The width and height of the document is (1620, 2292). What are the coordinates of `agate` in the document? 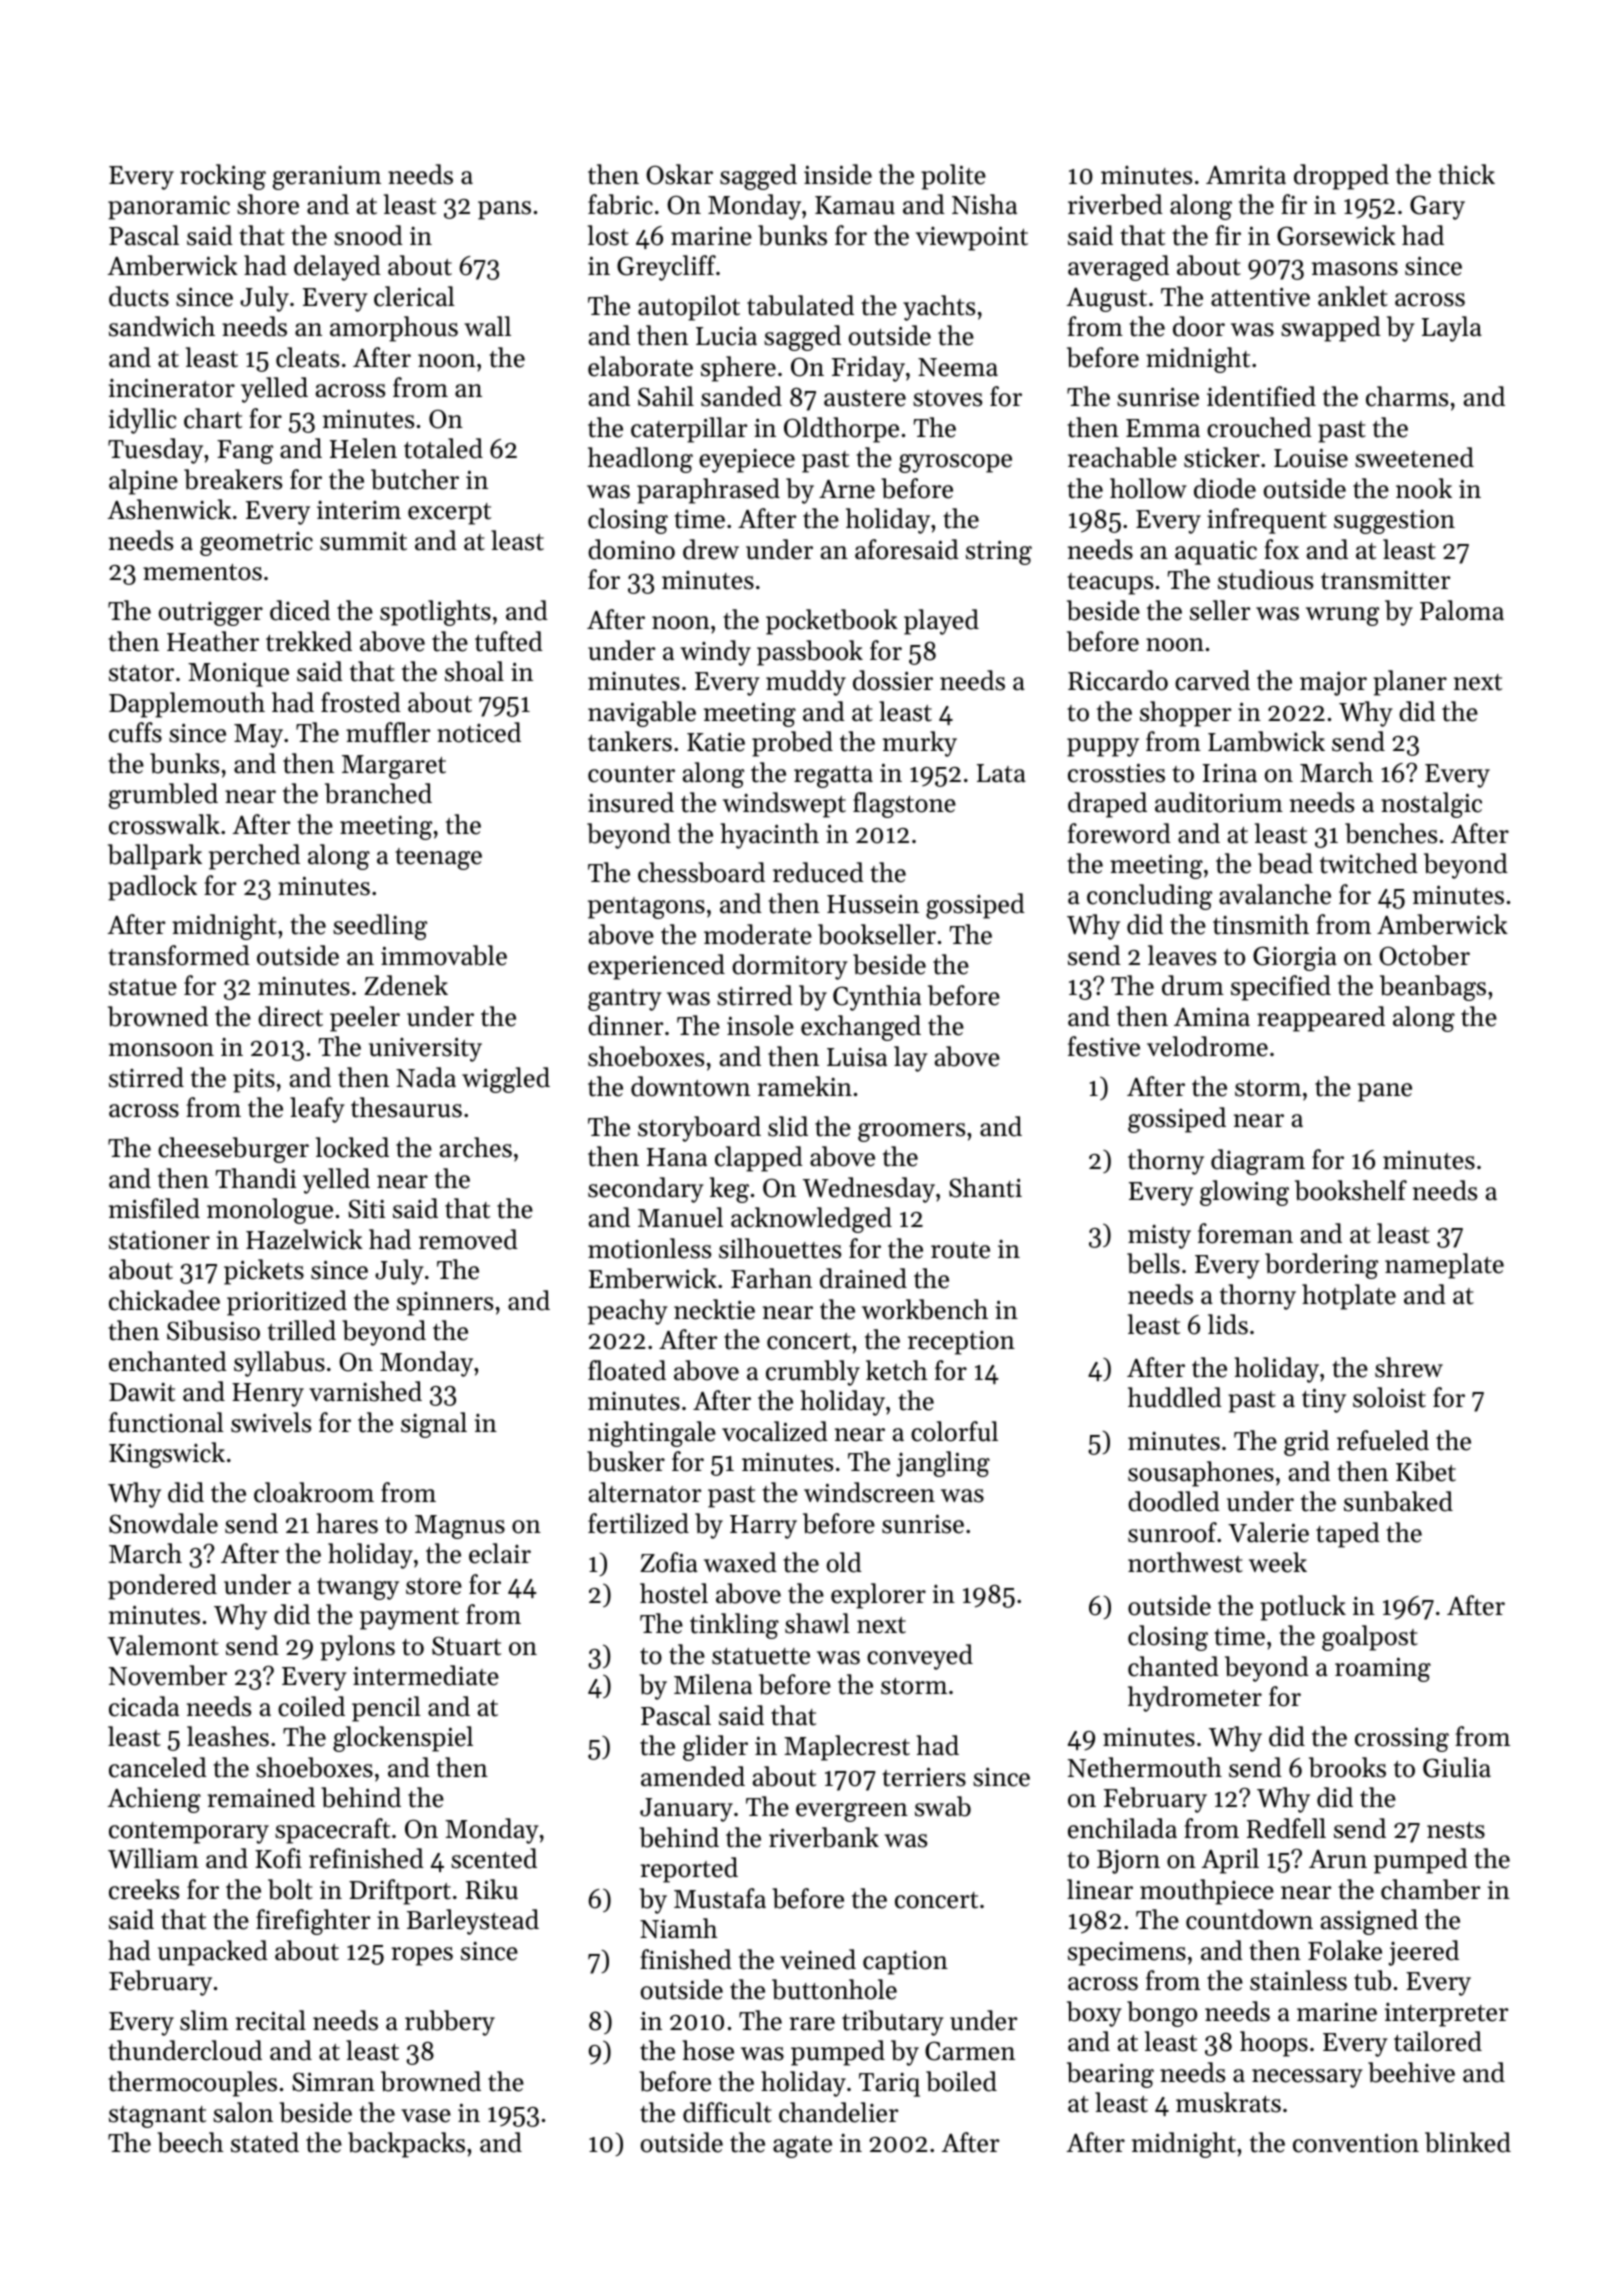 It's located at (802, 2147).
